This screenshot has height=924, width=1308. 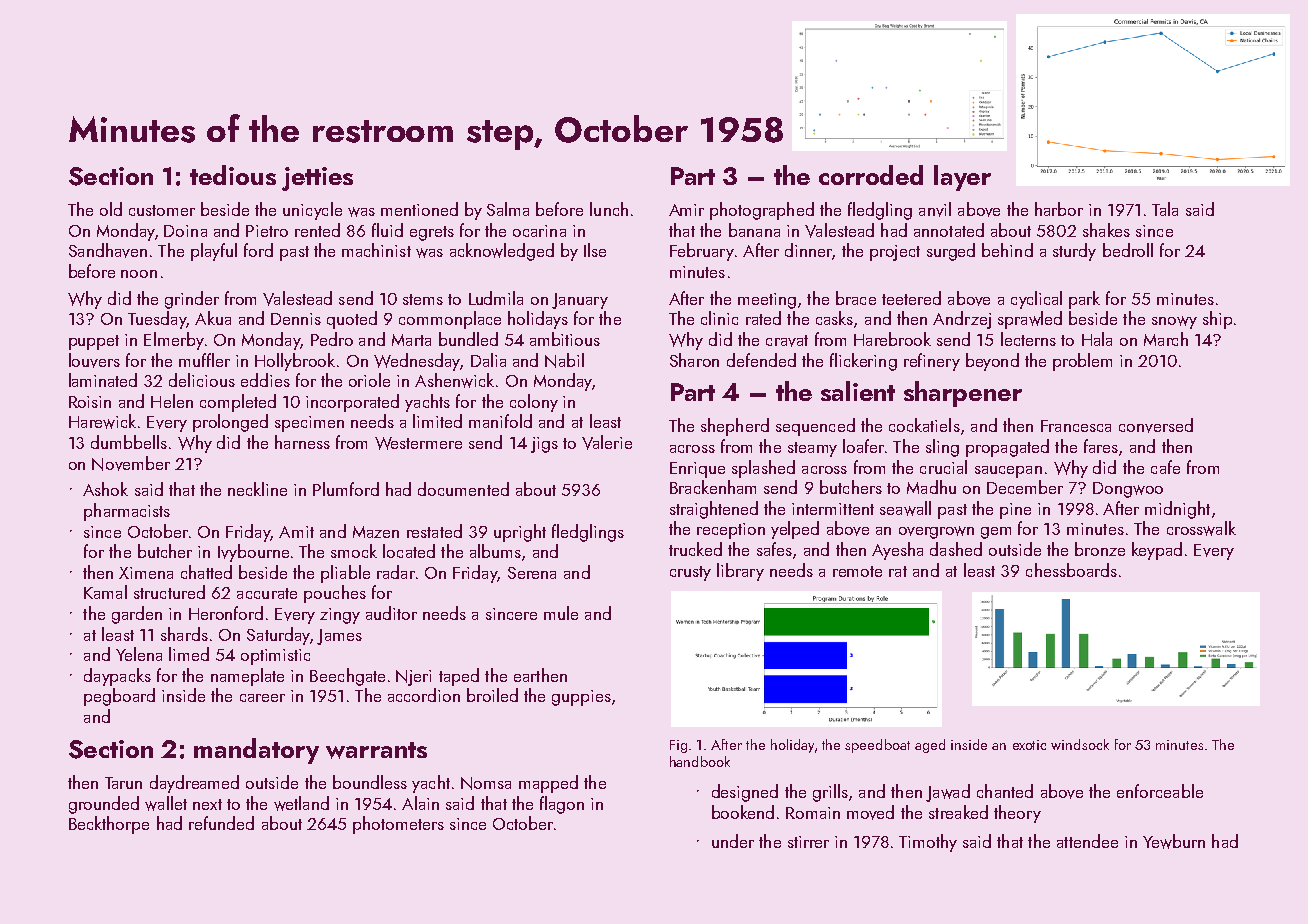 What do you see at coordinates (345, 574) in the screenshot?
I see `pliable` at bounding box center [345, 574].
